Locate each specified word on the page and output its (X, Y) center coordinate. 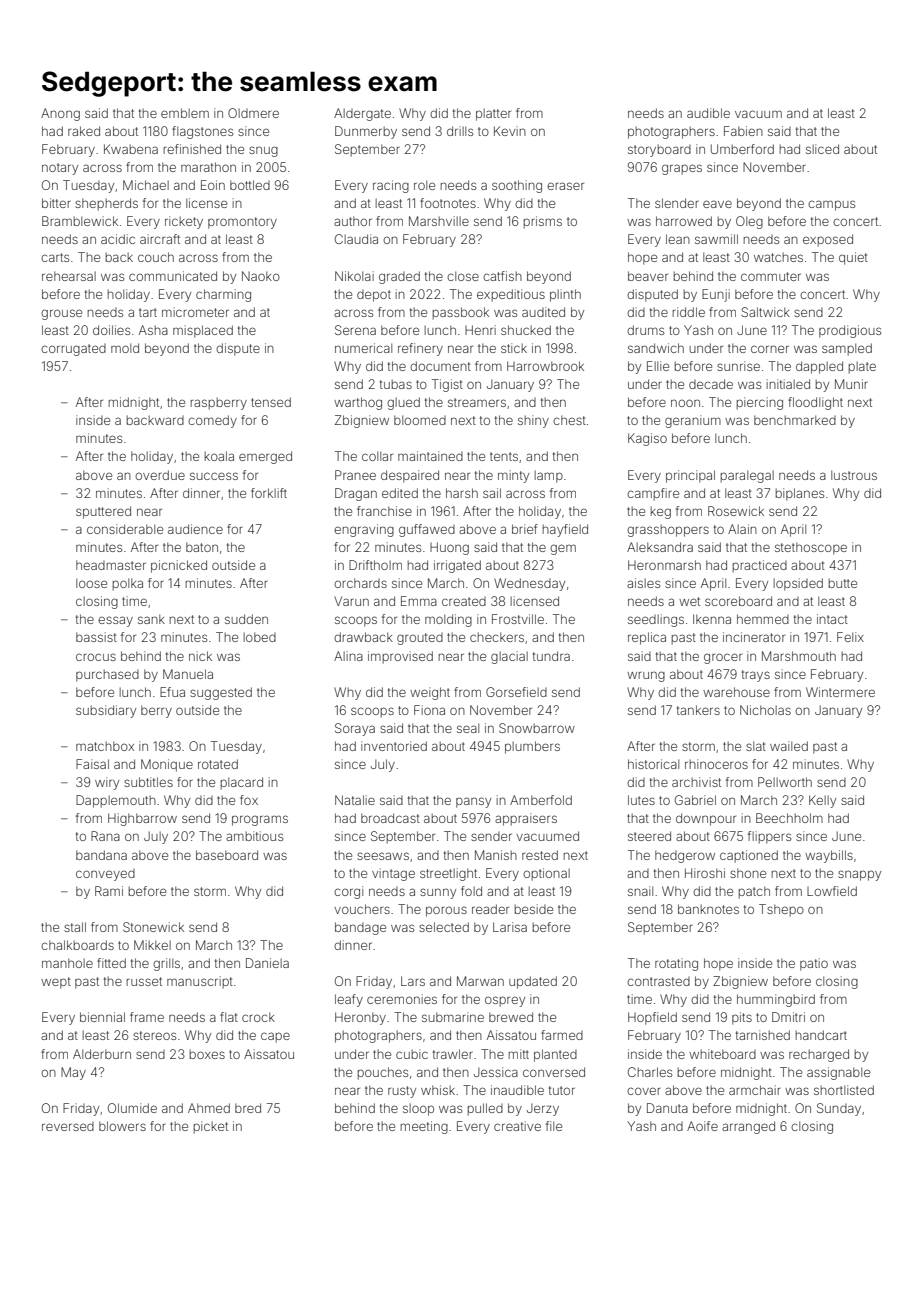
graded (399, 277)
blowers (122, 1126)
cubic (412, 1054)
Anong (60, 114)
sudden (246, 619)
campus (831, 205)
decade (711, 384)
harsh (462, 493)
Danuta (667, 1108)
